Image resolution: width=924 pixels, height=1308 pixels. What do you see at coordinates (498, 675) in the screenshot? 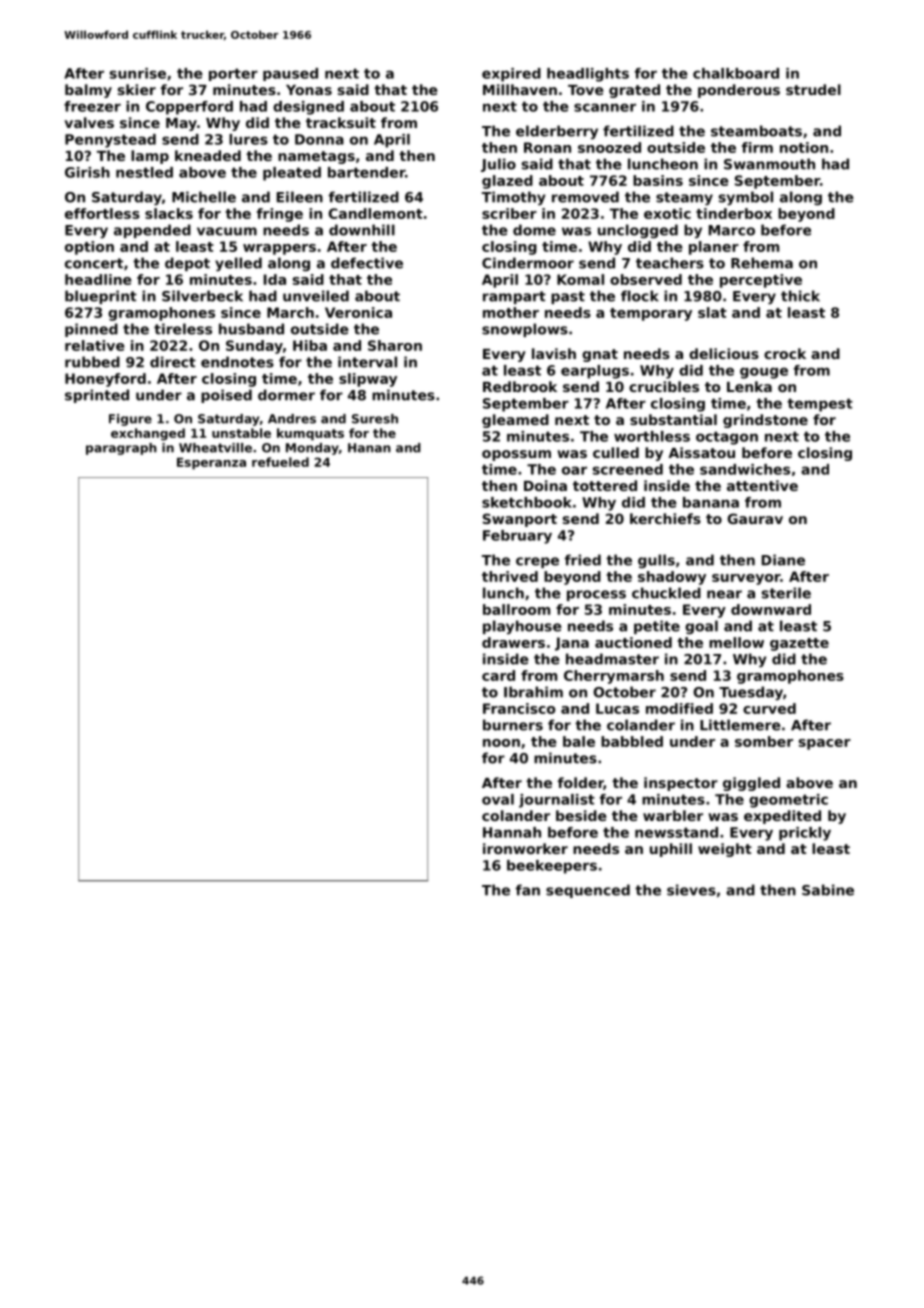
I see `card` at bounding box center [498, 675].
